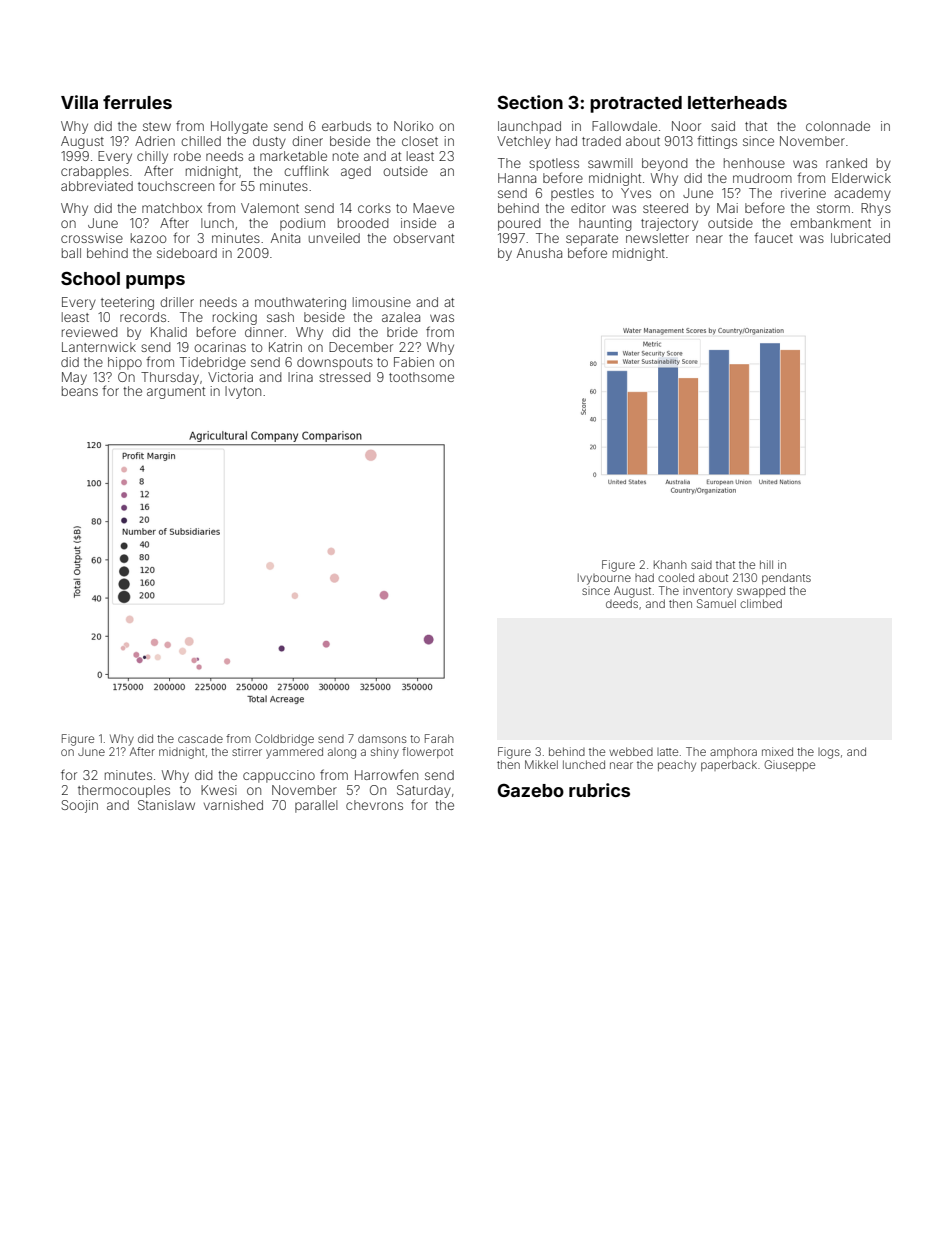 The image size is (952, 1233). Describe the element at coordinates (716, 603) in the document. I see `Samuel` at that location.
